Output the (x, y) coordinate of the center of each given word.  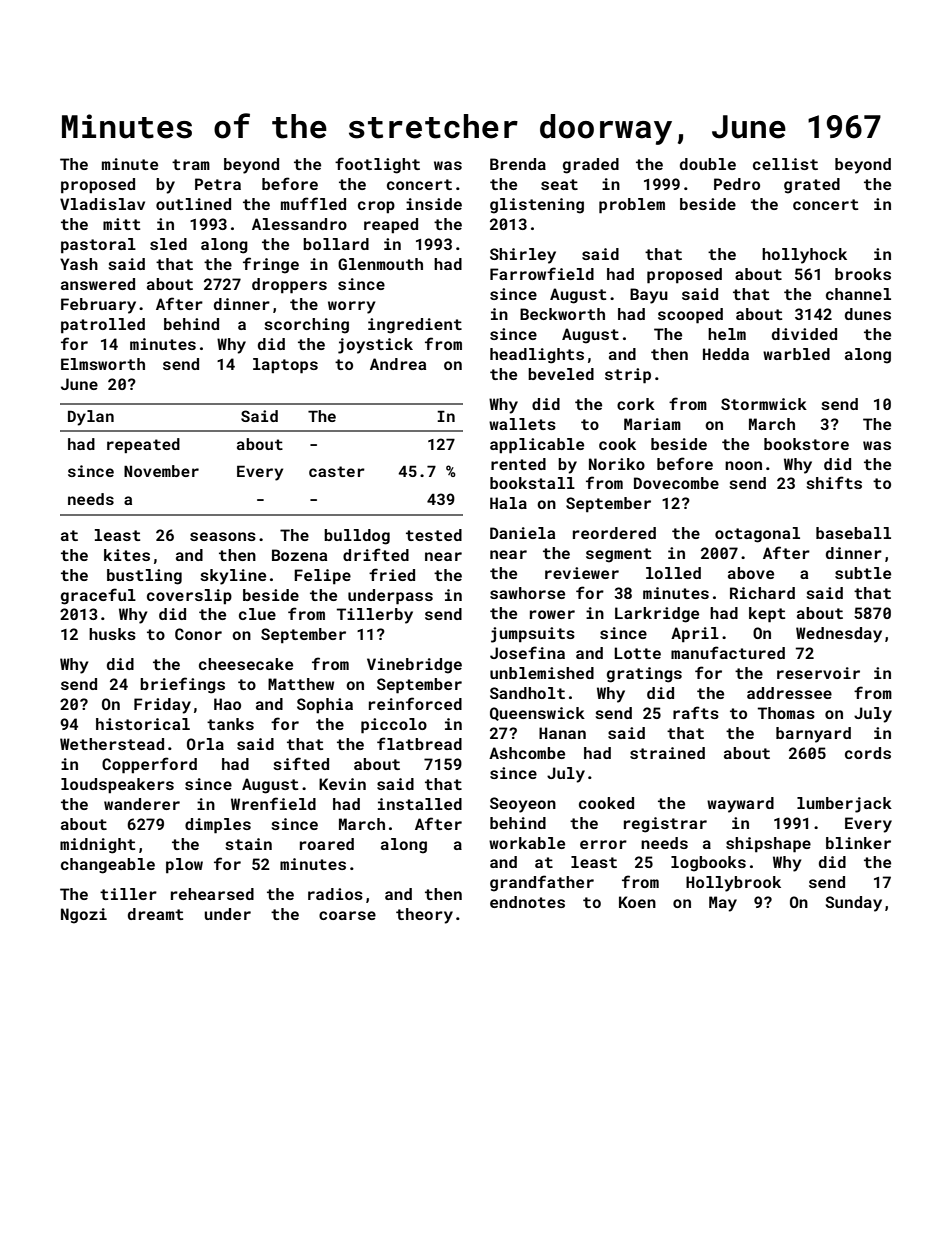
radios (335, 894)
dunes (868, 314)
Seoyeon (523, 805)
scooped (690, 316)
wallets (522, 424)
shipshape (768, 845)
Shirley (523, 256)
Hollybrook (733, 884)
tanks (230, 724)
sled (168, 244)
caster (337, 471)
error (603, 844)
